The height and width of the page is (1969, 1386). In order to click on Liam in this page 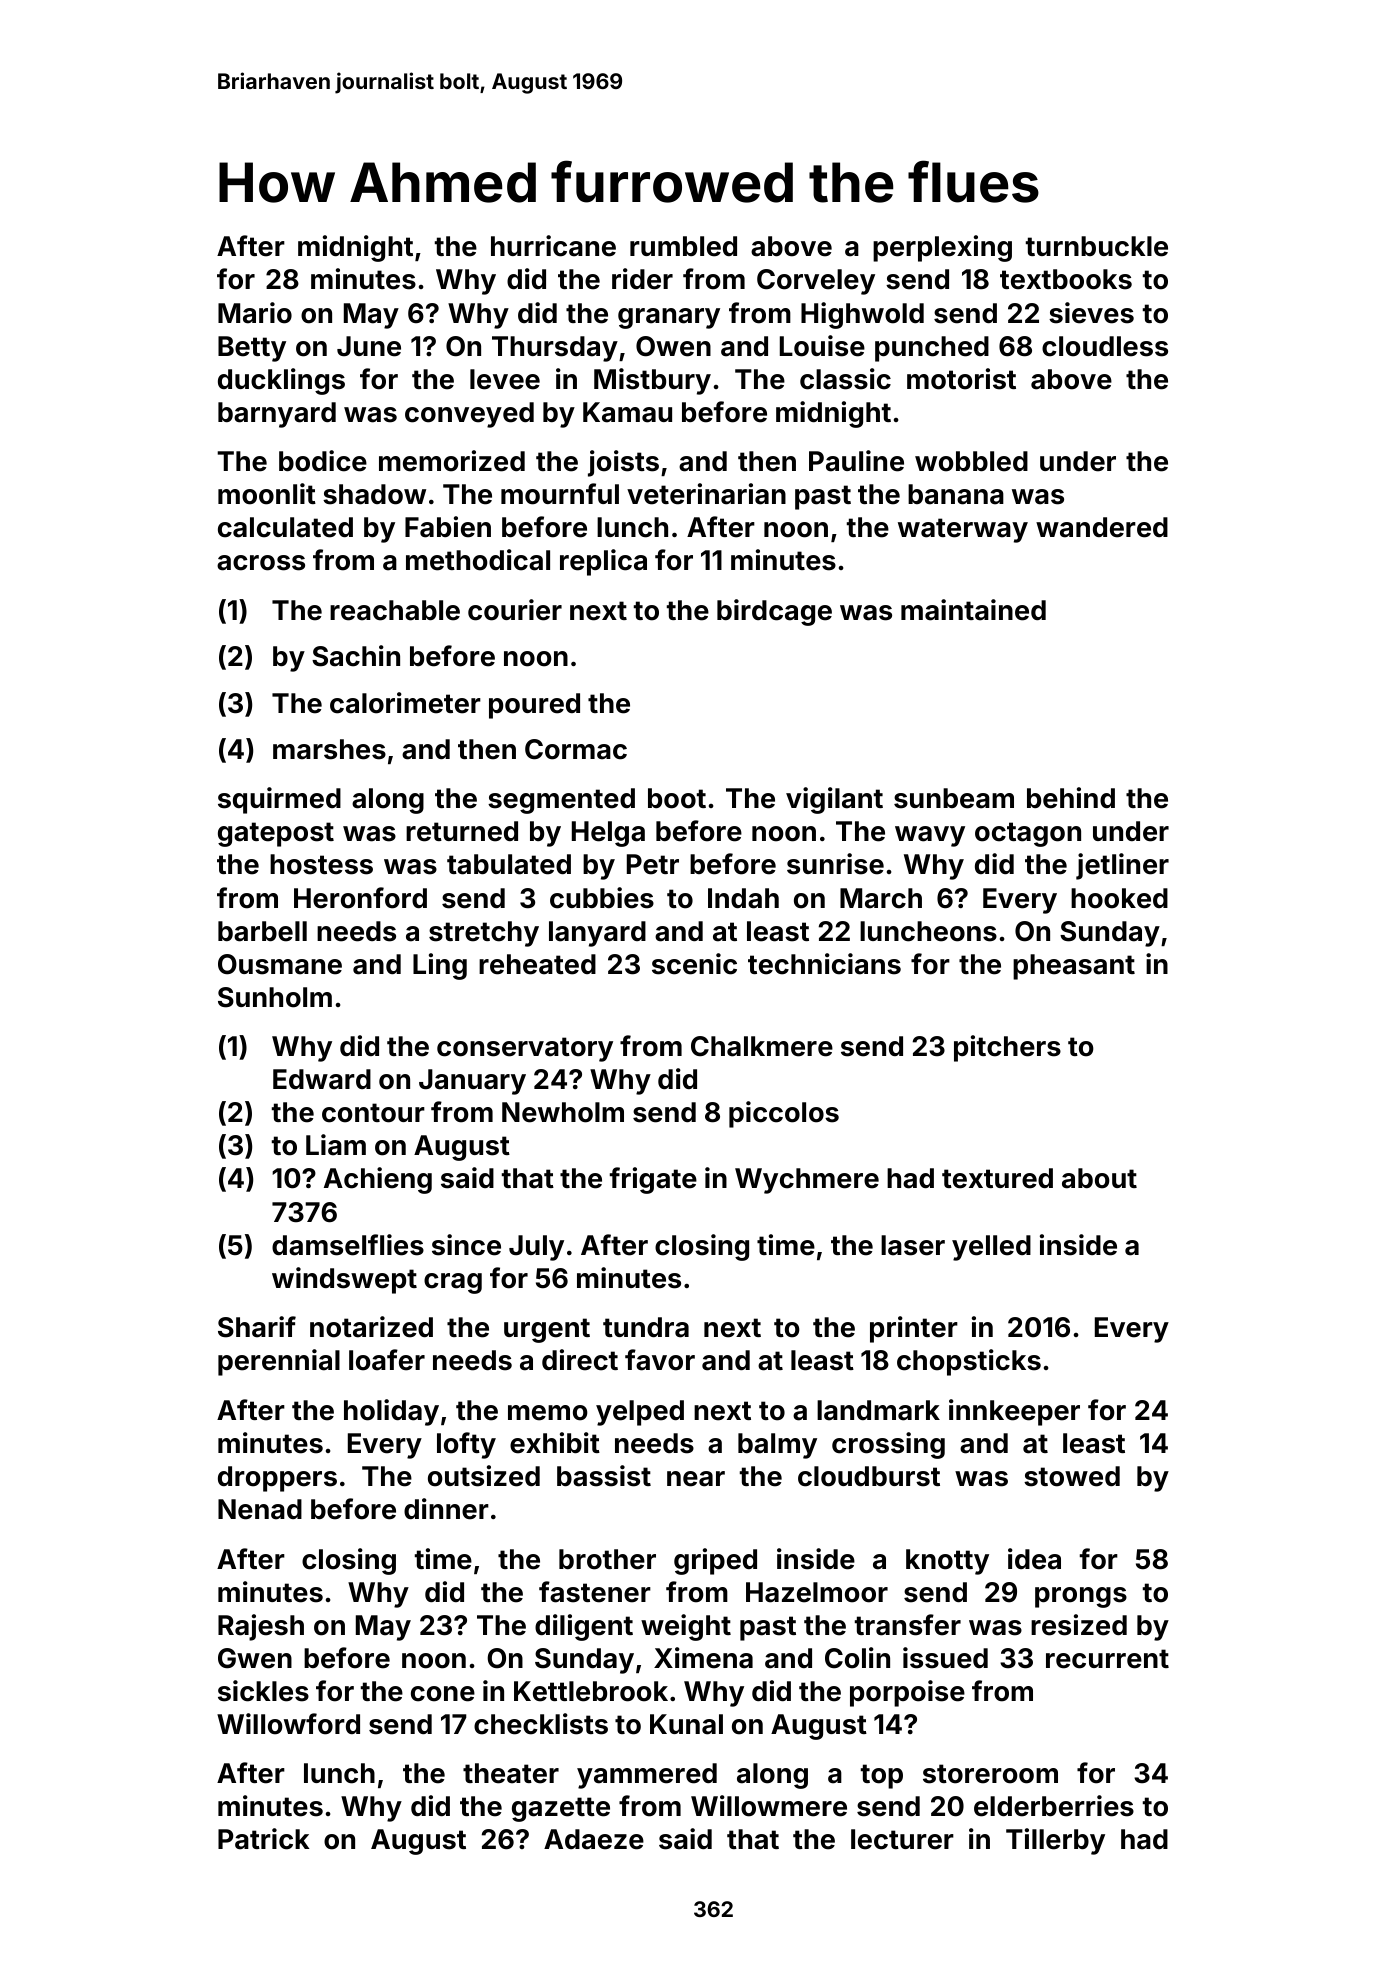, I will do `click(336, 1145)`.
